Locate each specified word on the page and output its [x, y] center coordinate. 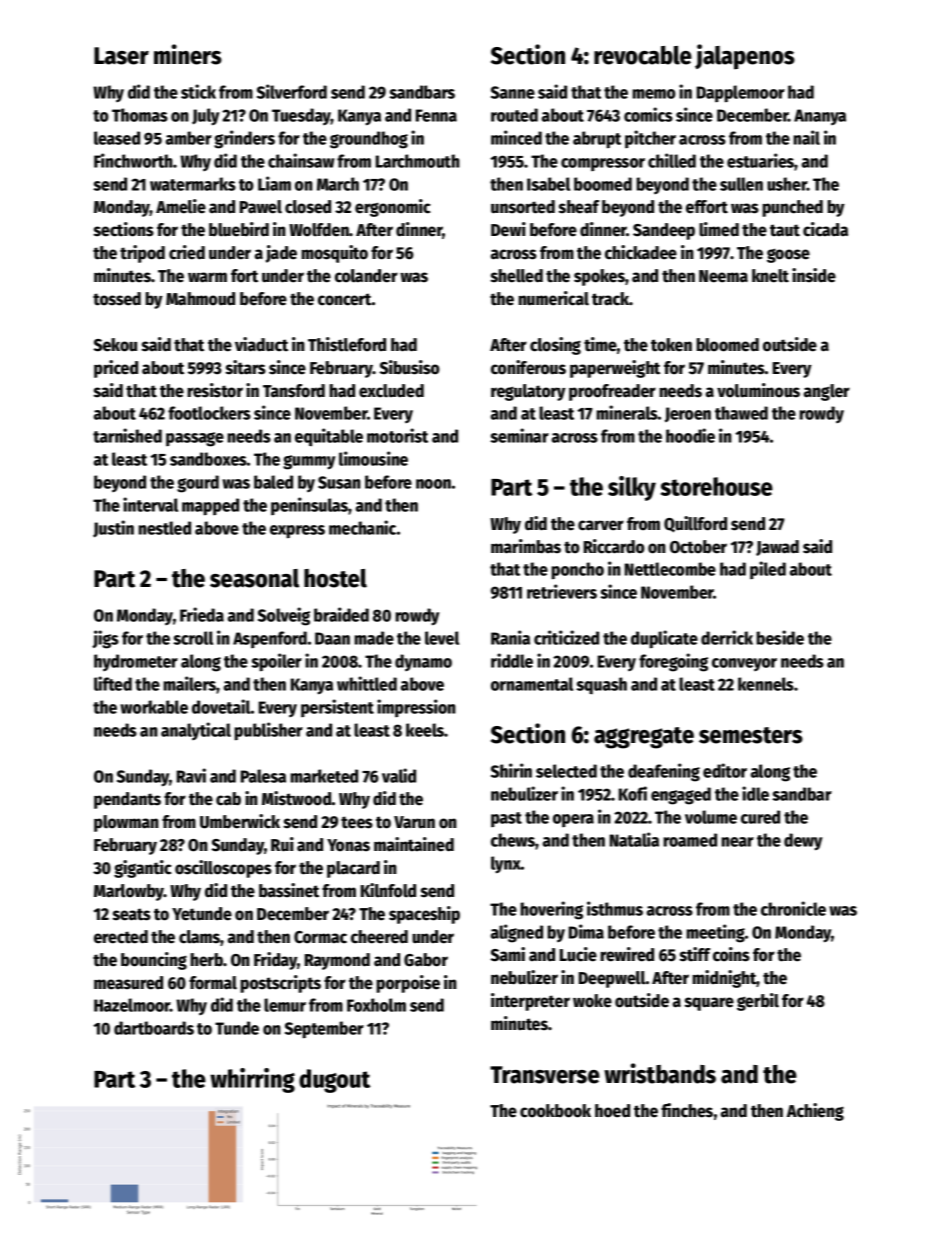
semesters [751, 735]
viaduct [261, 344]
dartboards [154, 1028]
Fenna [436, 115]
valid [399, 775]
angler [827, 392]
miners [188, 54]
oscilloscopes [223, 869]
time [600, 344]
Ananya [820, 117]
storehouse [717, 486]
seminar [519, 435]
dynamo [423, 662]
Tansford [294, 391]
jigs [105, 639]
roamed [690, 840]
